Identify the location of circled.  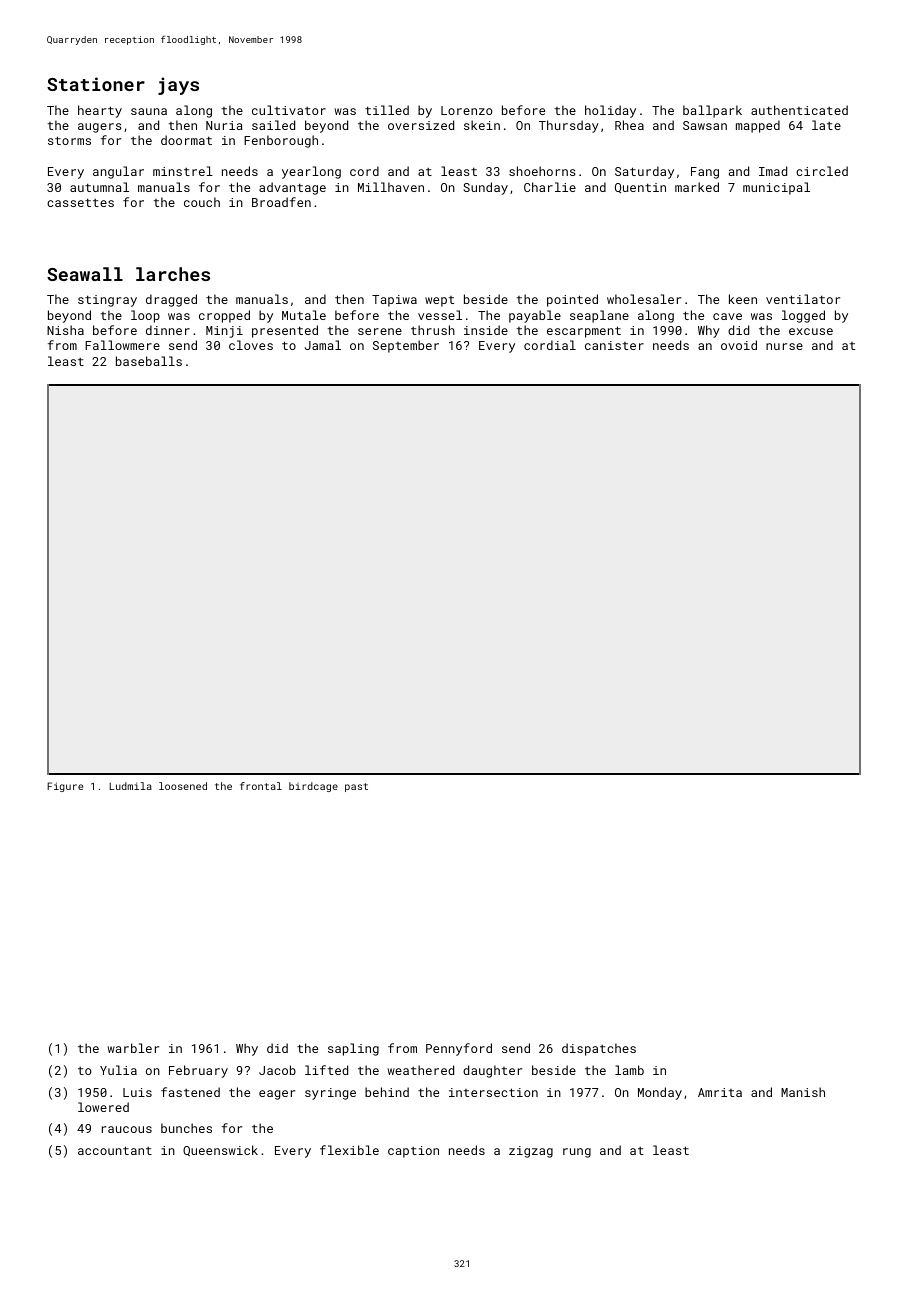
(822, 171).
